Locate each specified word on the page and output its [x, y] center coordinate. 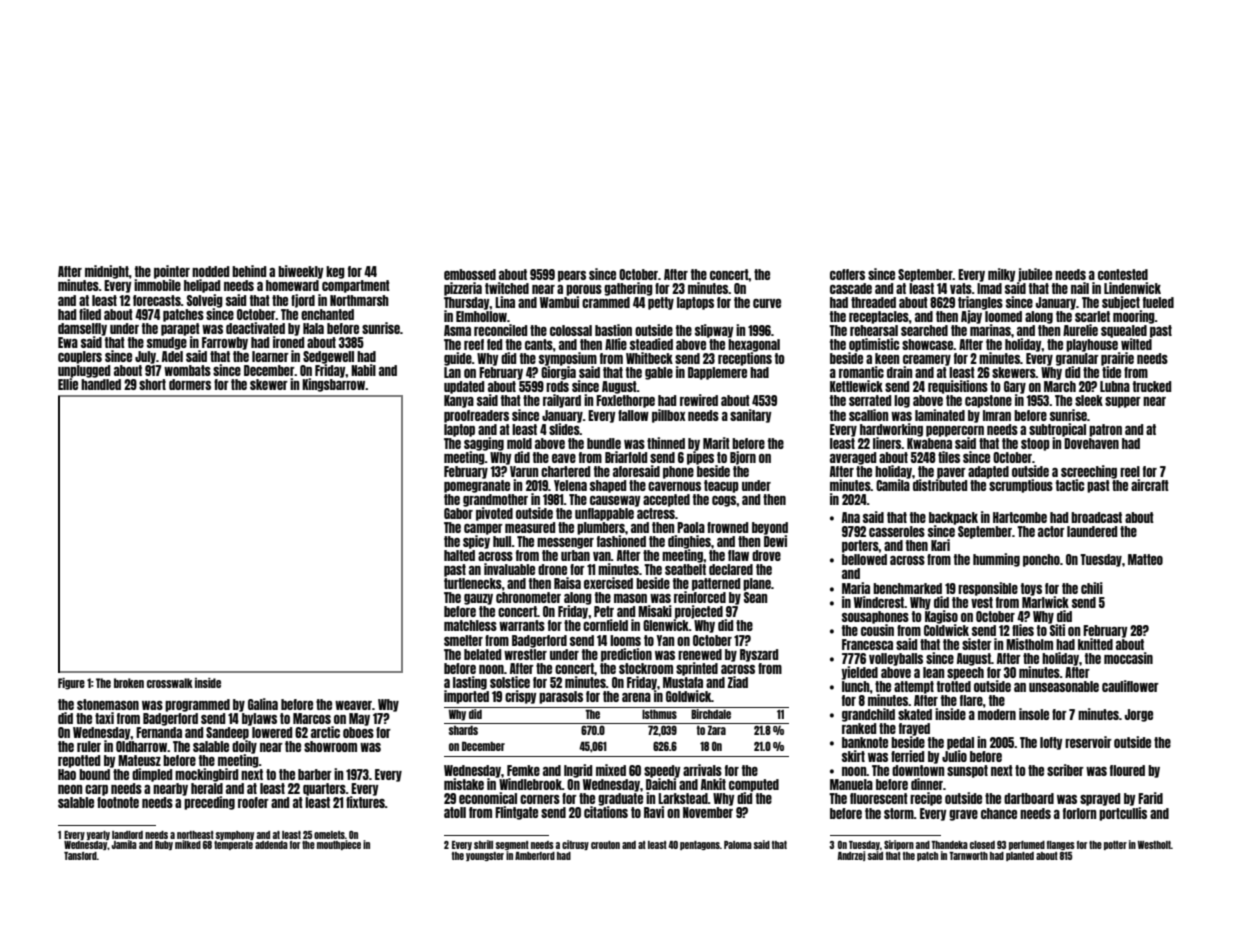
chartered [565, 471]
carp [96, 790]
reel [1130, 471]
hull [502, 541]
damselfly [82, 329]
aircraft [1150, 485]
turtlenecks [473, 583]
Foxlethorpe [625, 401]
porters [860, 546]
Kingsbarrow [334, 385]
